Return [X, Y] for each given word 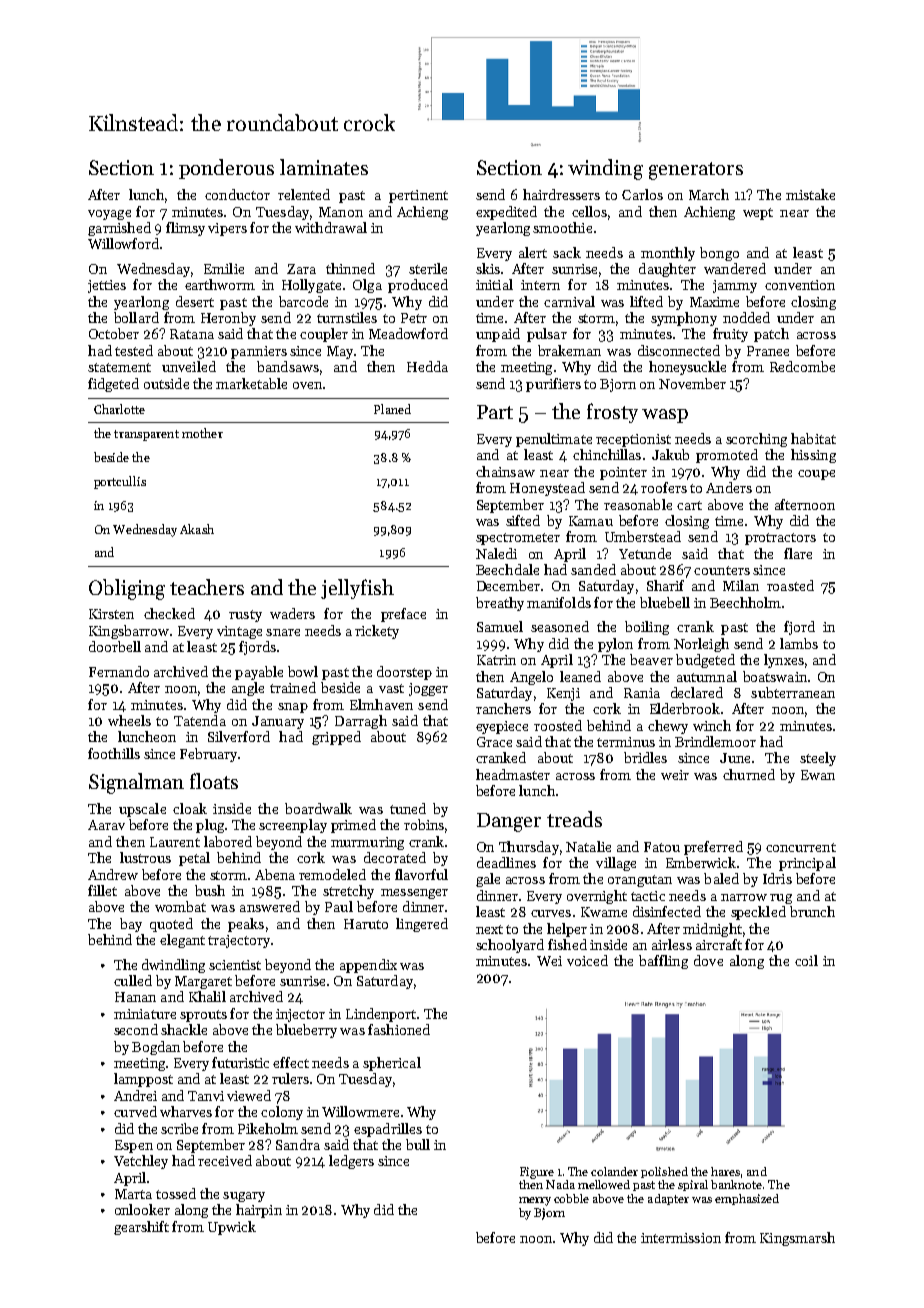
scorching [756, 440]
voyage [109, 215]
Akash [197, 529]
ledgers [351, 1162]
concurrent [801, 847]
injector [300, 1015]
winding [605, 169]
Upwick [232, 1228]
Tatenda [200, 720]
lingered [422, 925]
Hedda [427, 366]
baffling [663, 962]
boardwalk [318, 808]
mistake [810, 194]
